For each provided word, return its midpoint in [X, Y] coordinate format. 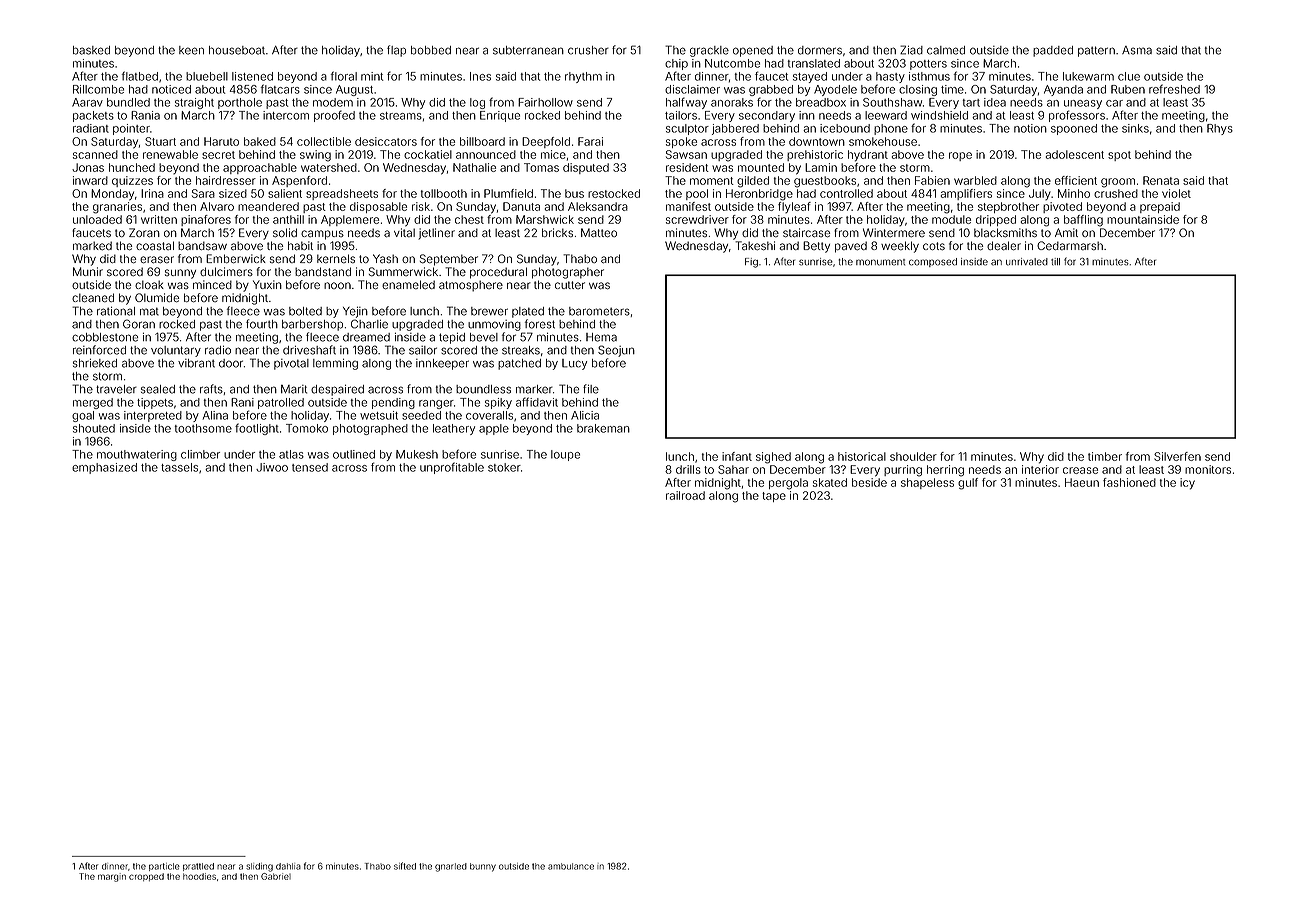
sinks [1135, 128]
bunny [483, 867]
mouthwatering [137, 455]
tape [774, 497]
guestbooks [825, 182]
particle [164, 867]
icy [1187, 484]
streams [401, 116]
